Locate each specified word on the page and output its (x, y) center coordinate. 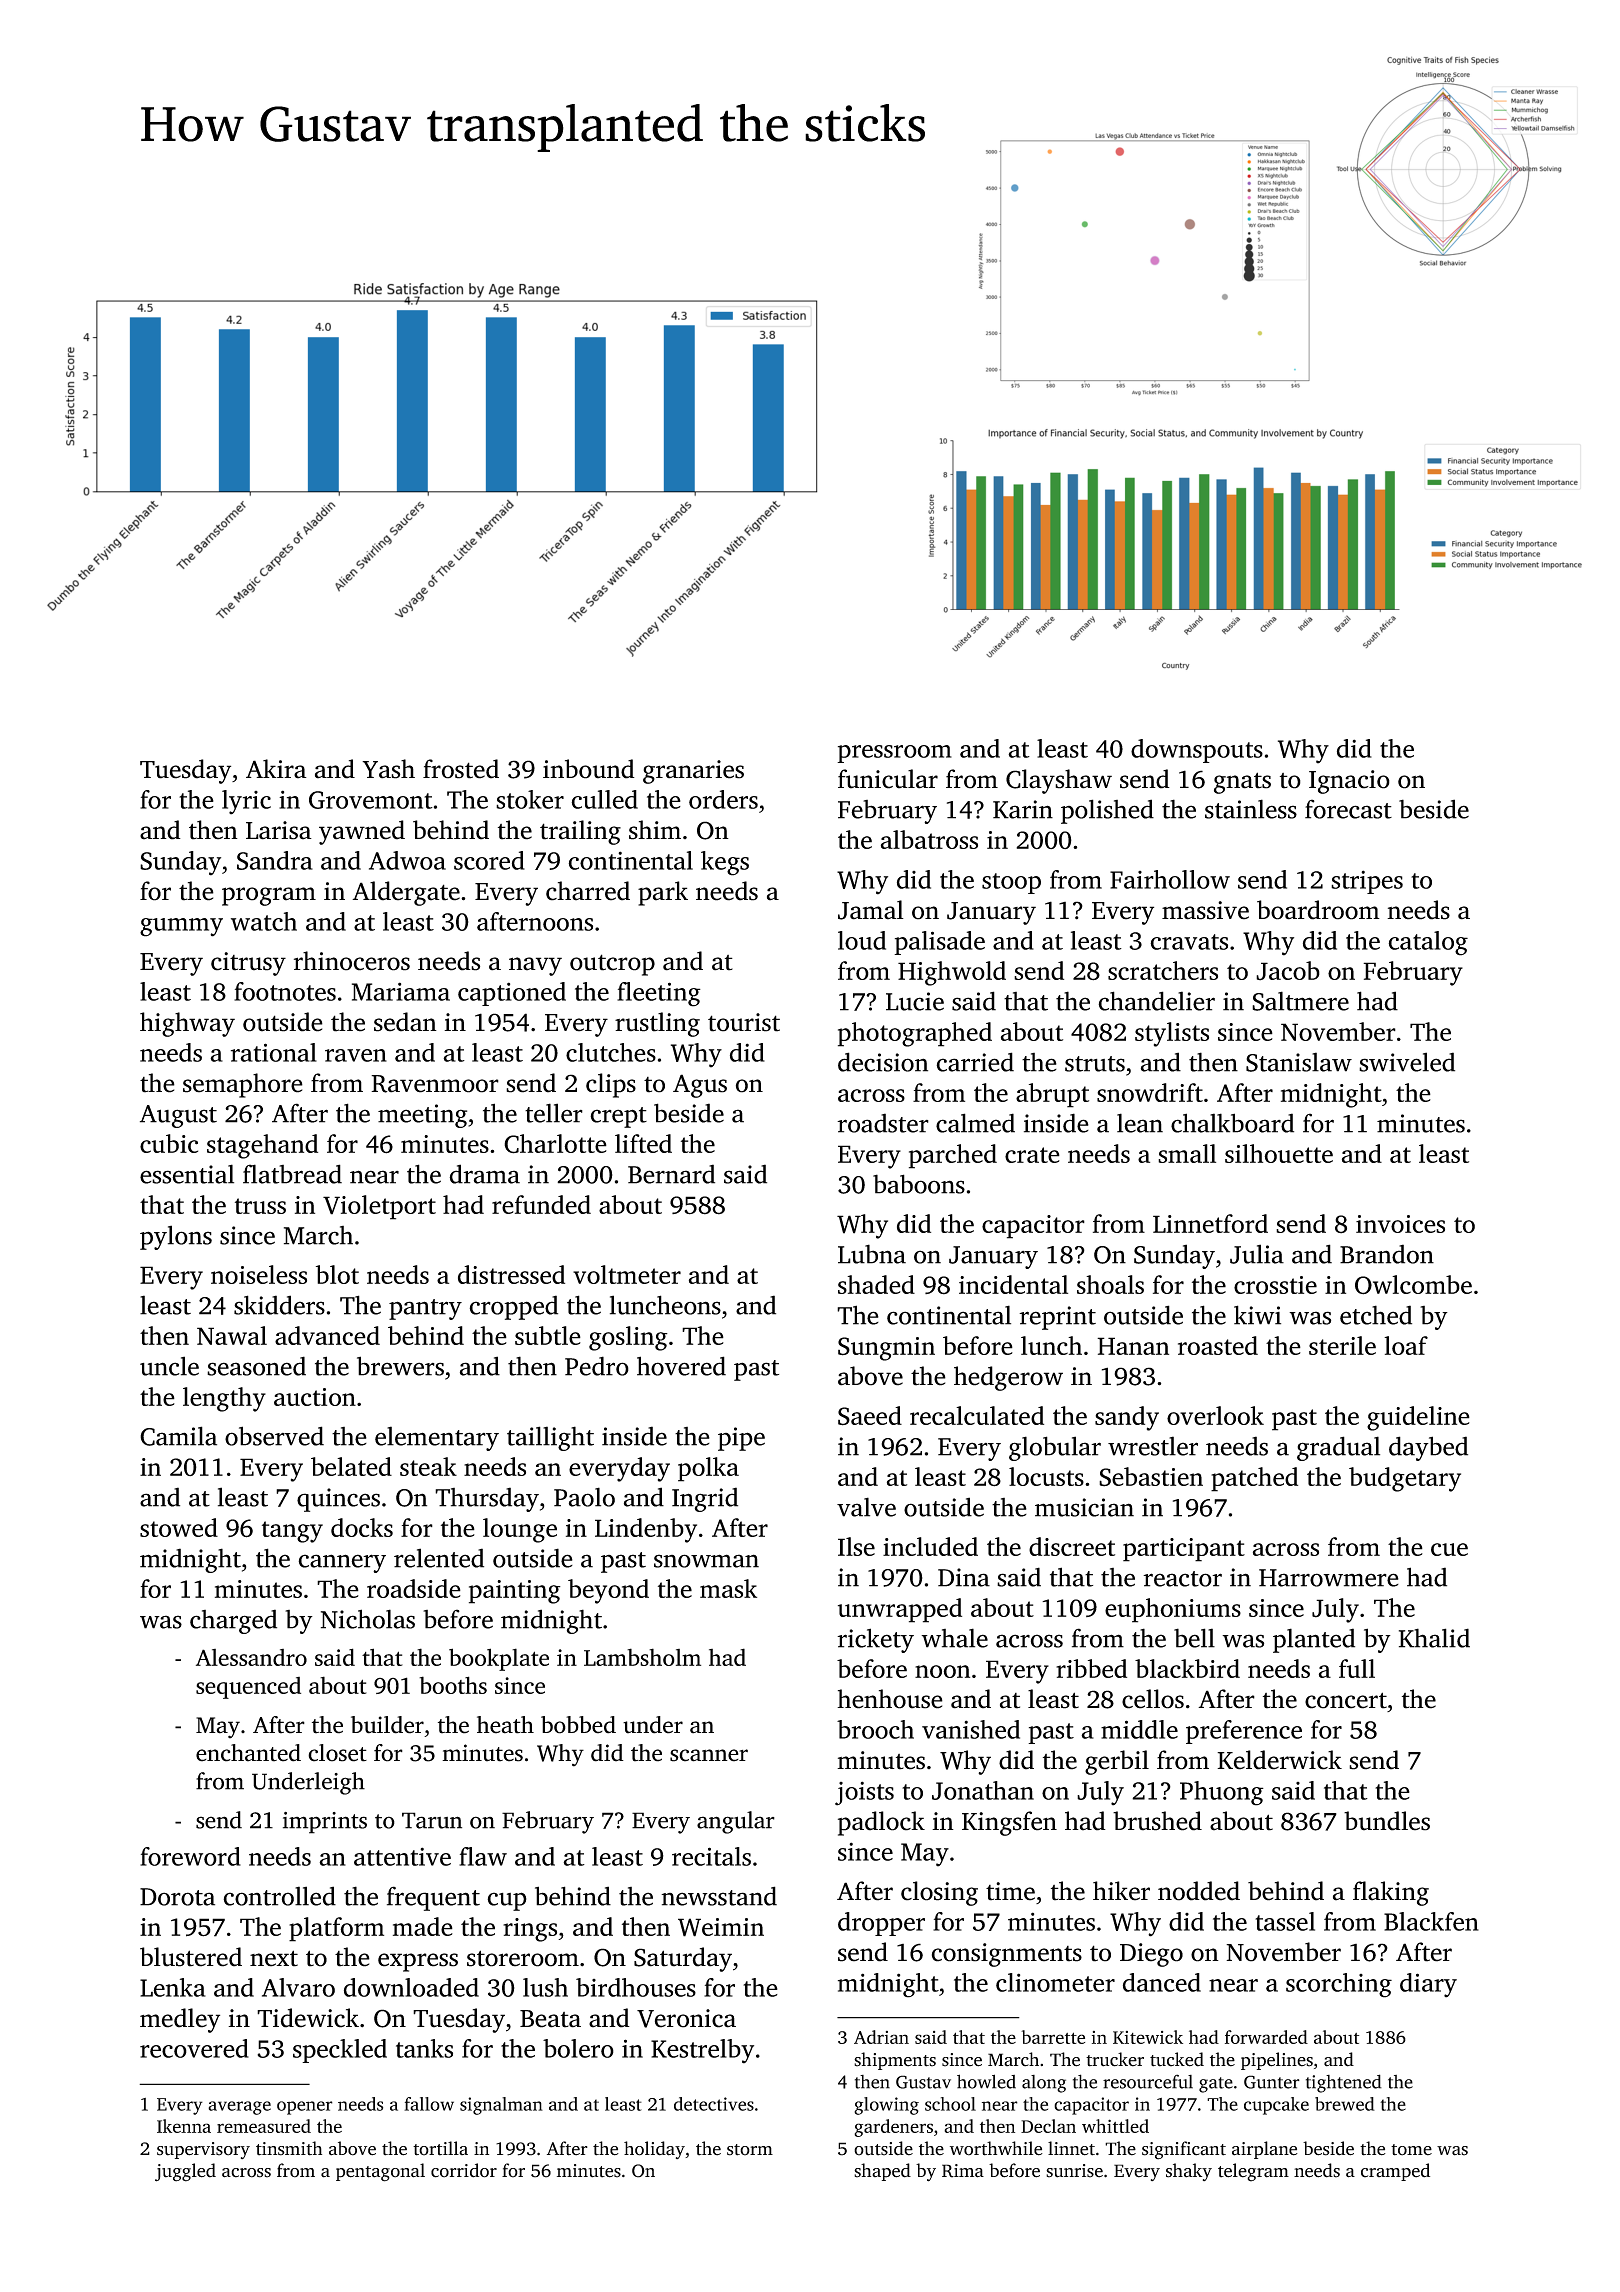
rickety (875, 1640)
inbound (589, 769)
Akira (276, 769)
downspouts (1197, 751)
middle (1139, 1729)
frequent (433, 1898)
